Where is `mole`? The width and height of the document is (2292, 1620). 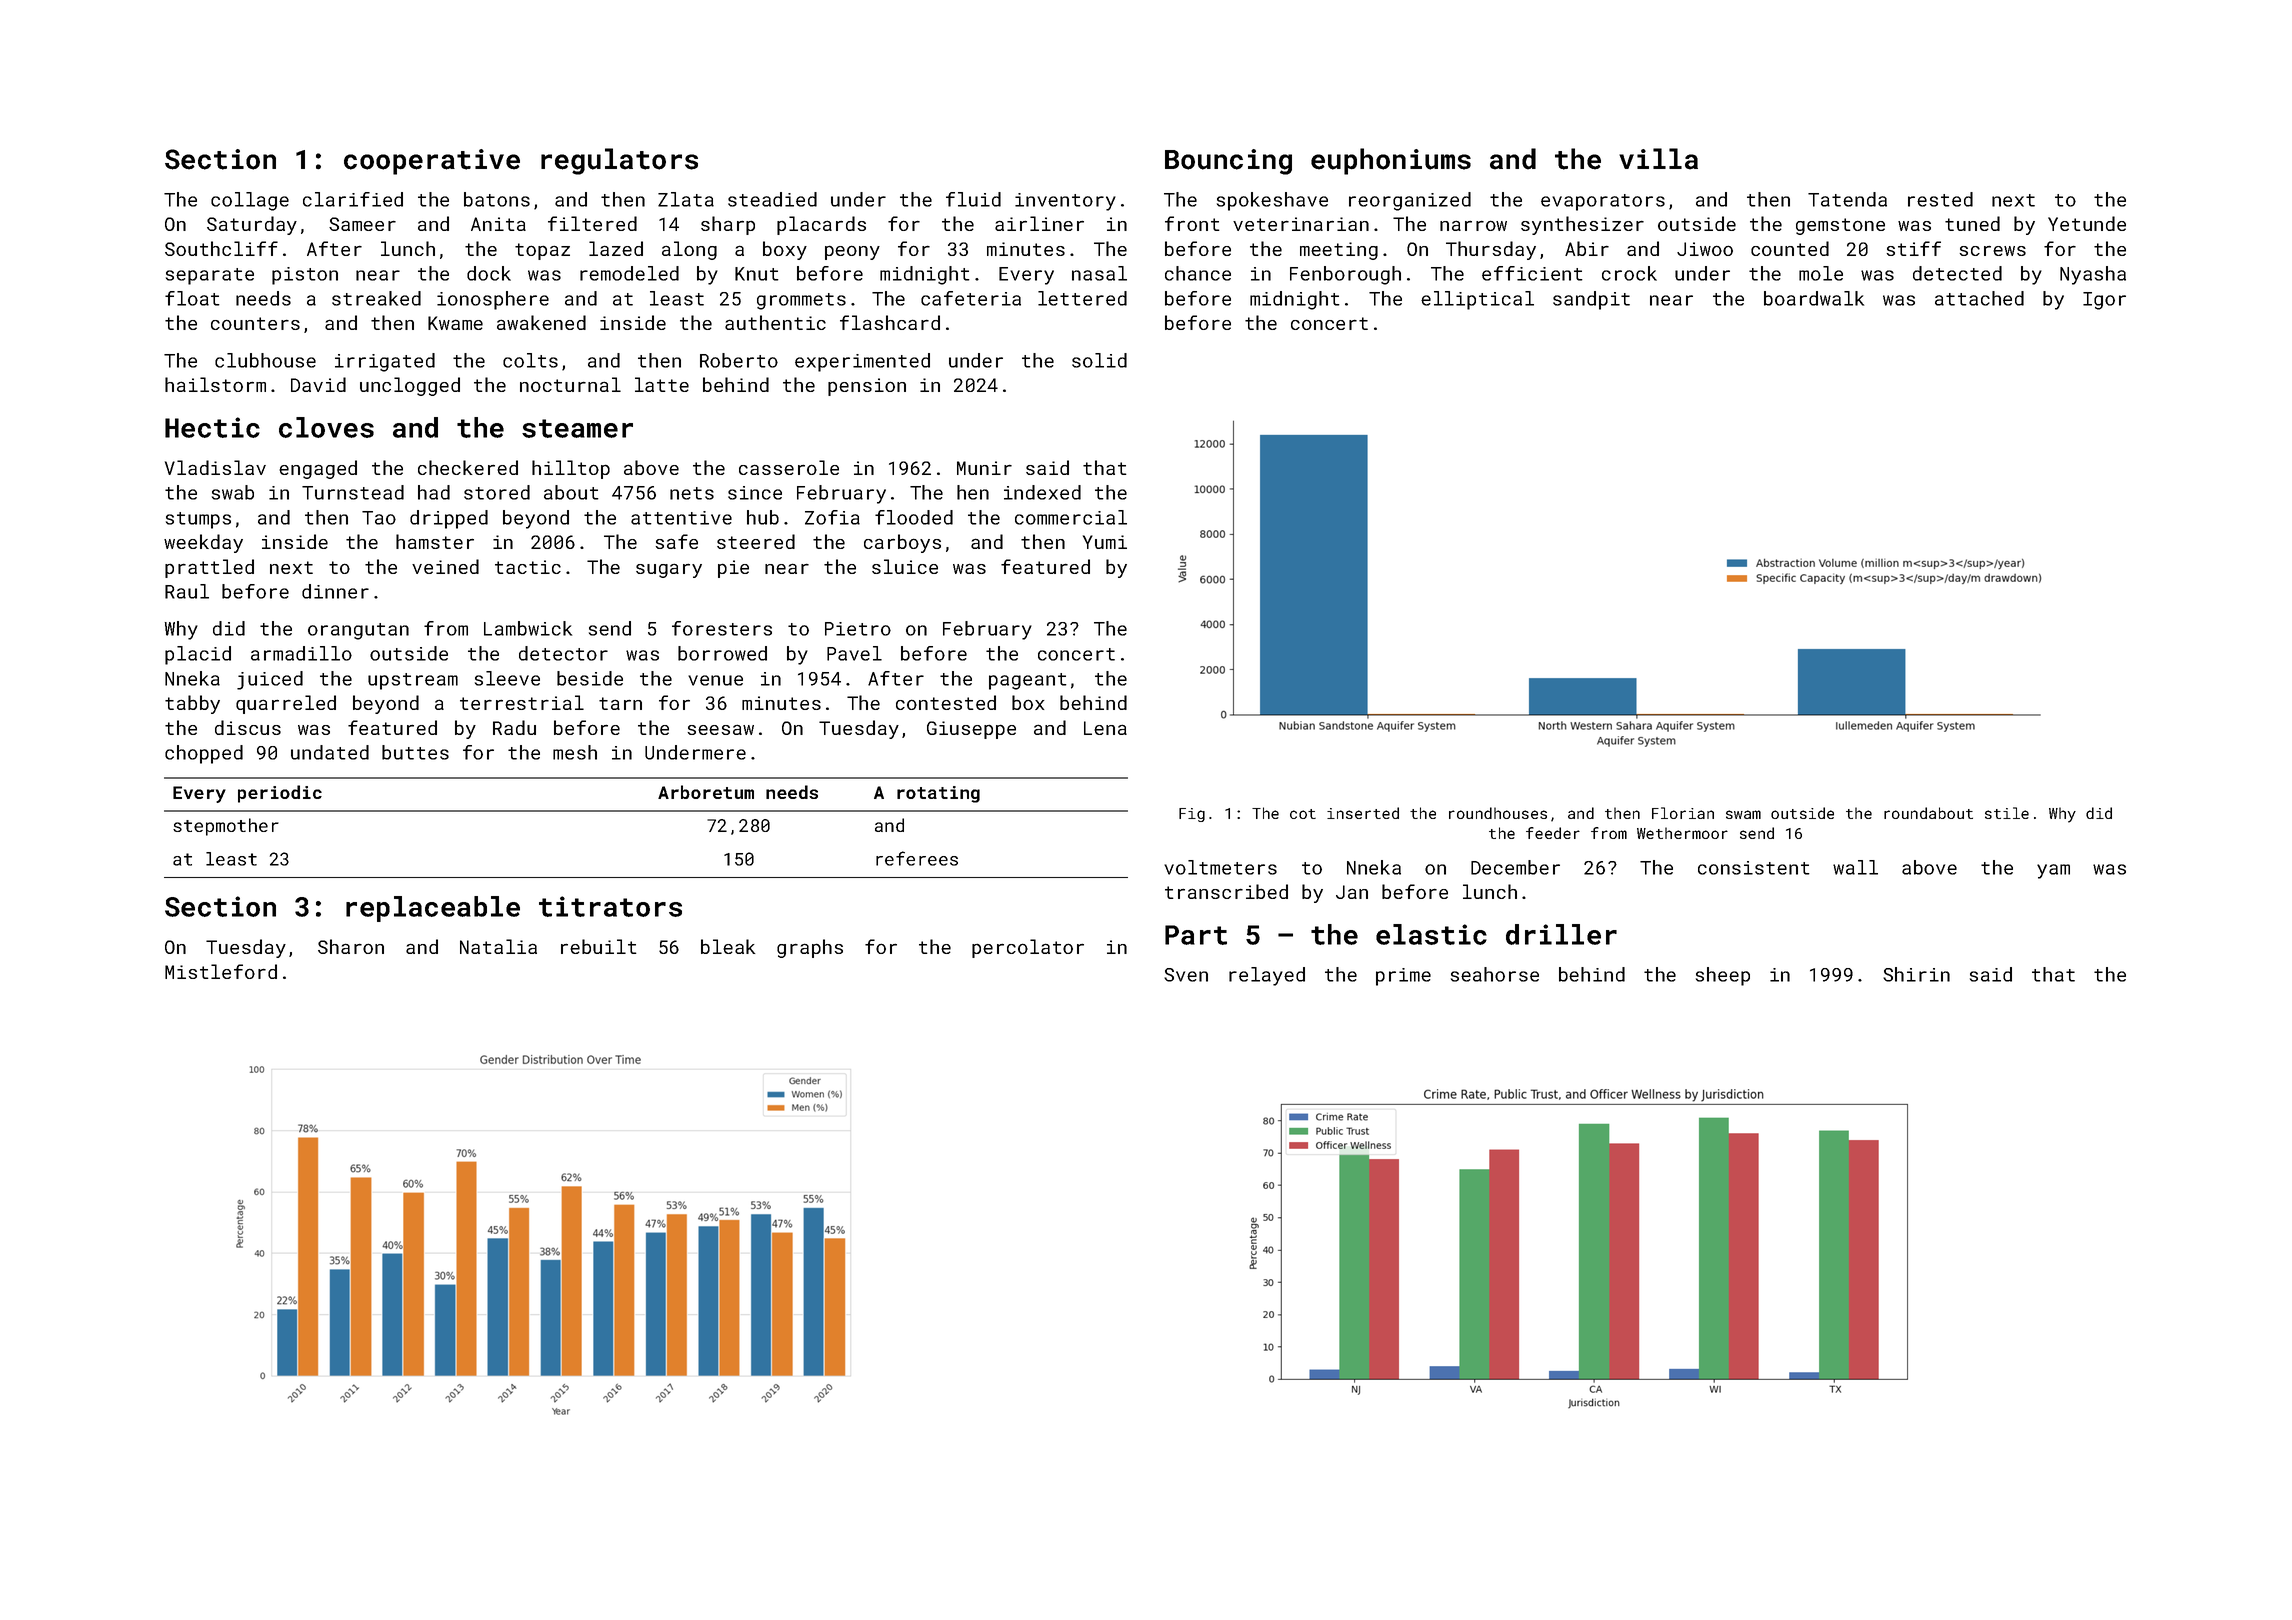 mole is located at coordinates (1821, 273).
